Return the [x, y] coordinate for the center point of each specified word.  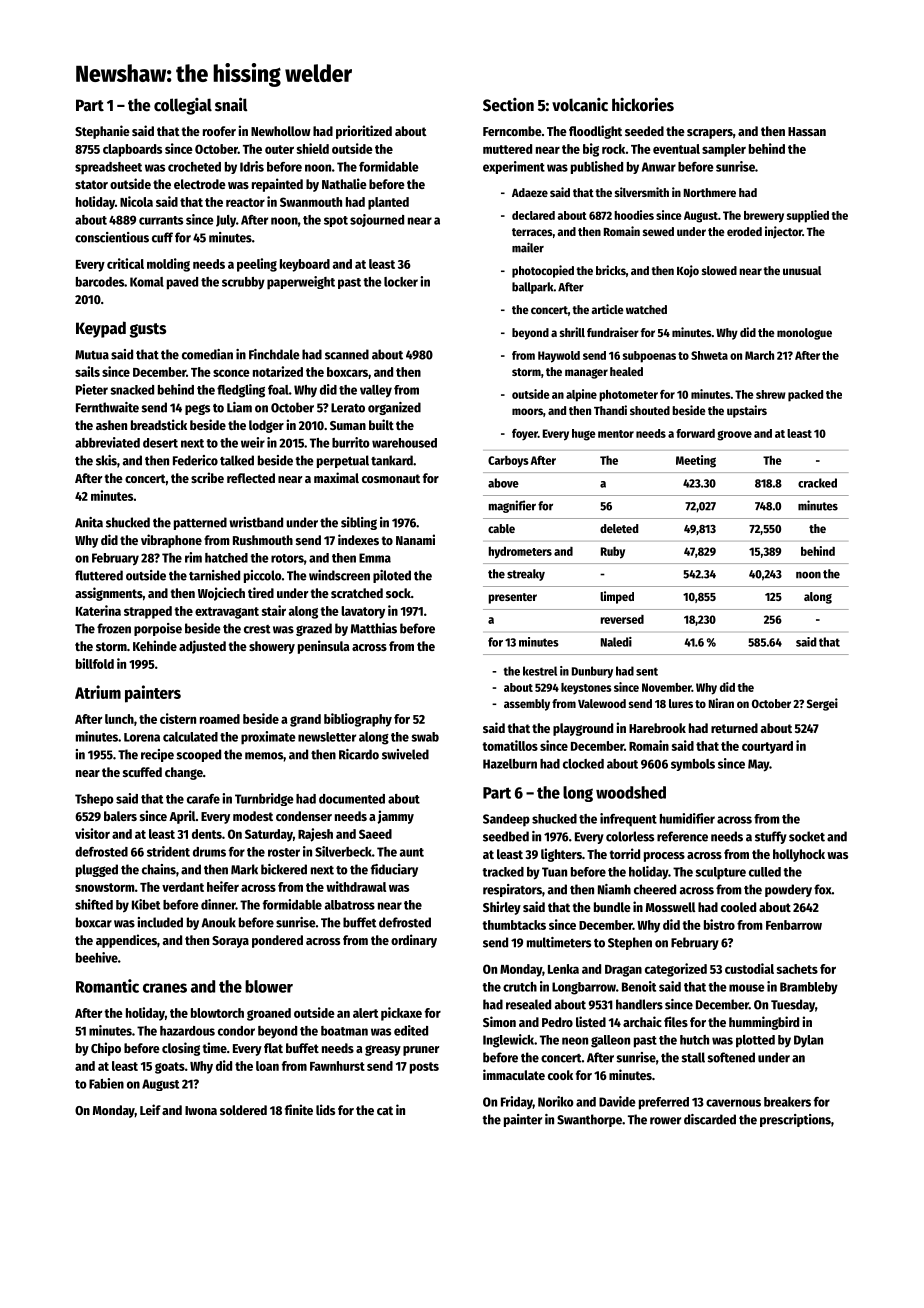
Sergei [822, 704]
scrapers [710, 134]
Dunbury [592, 672]
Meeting [696, 461]
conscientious [112, 237]
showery [272, 647]
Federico [195, 460]
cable [501, 528]
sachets [797, 969]
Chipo [106, 1049]
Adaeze [530, 192]
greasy [383, 1050]
